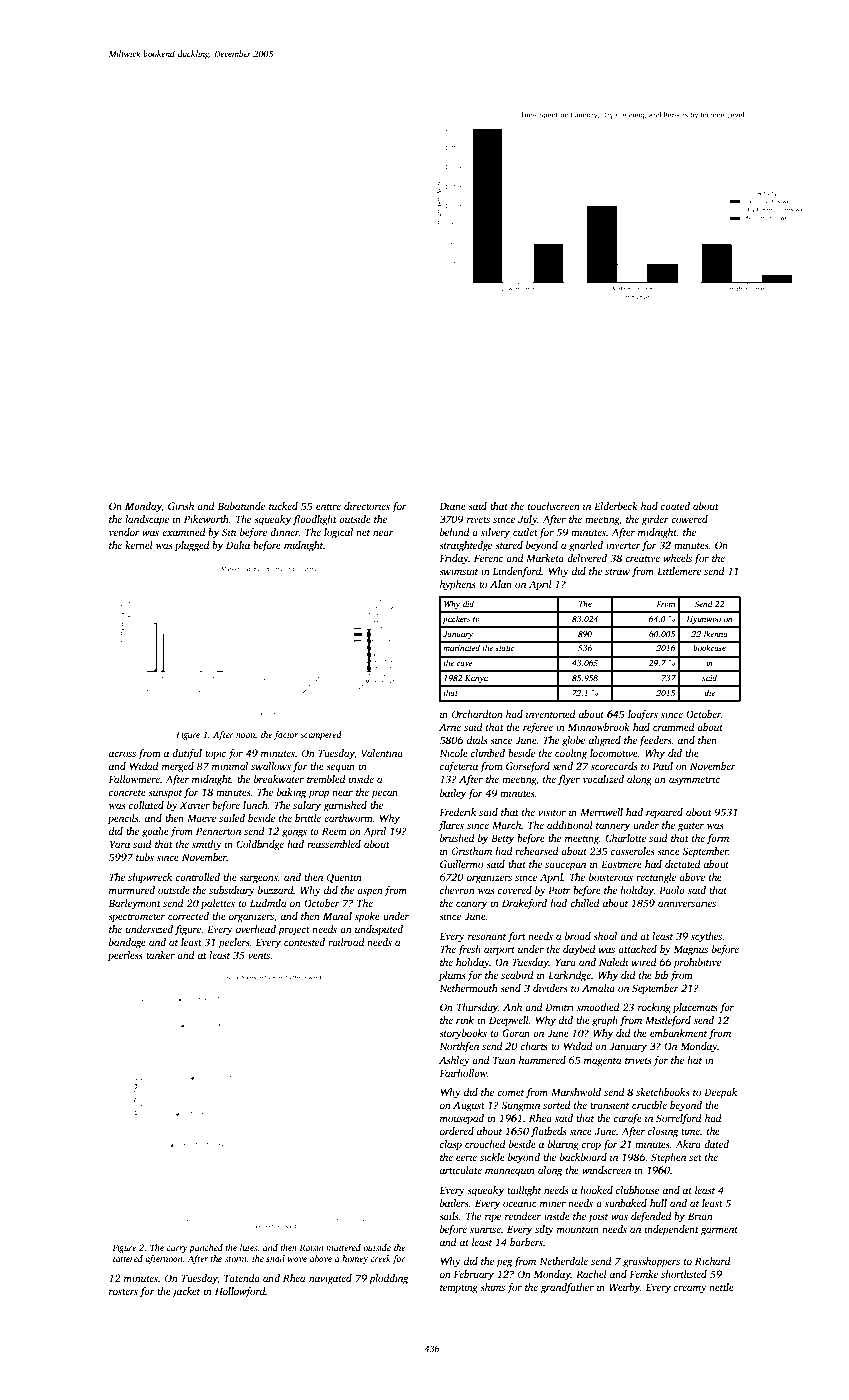 Image resolution: width=849 pixels, height=1400 pixels. Describe the element at coordinates (328, 506) in the screenshot. I see `entire` at that location.
